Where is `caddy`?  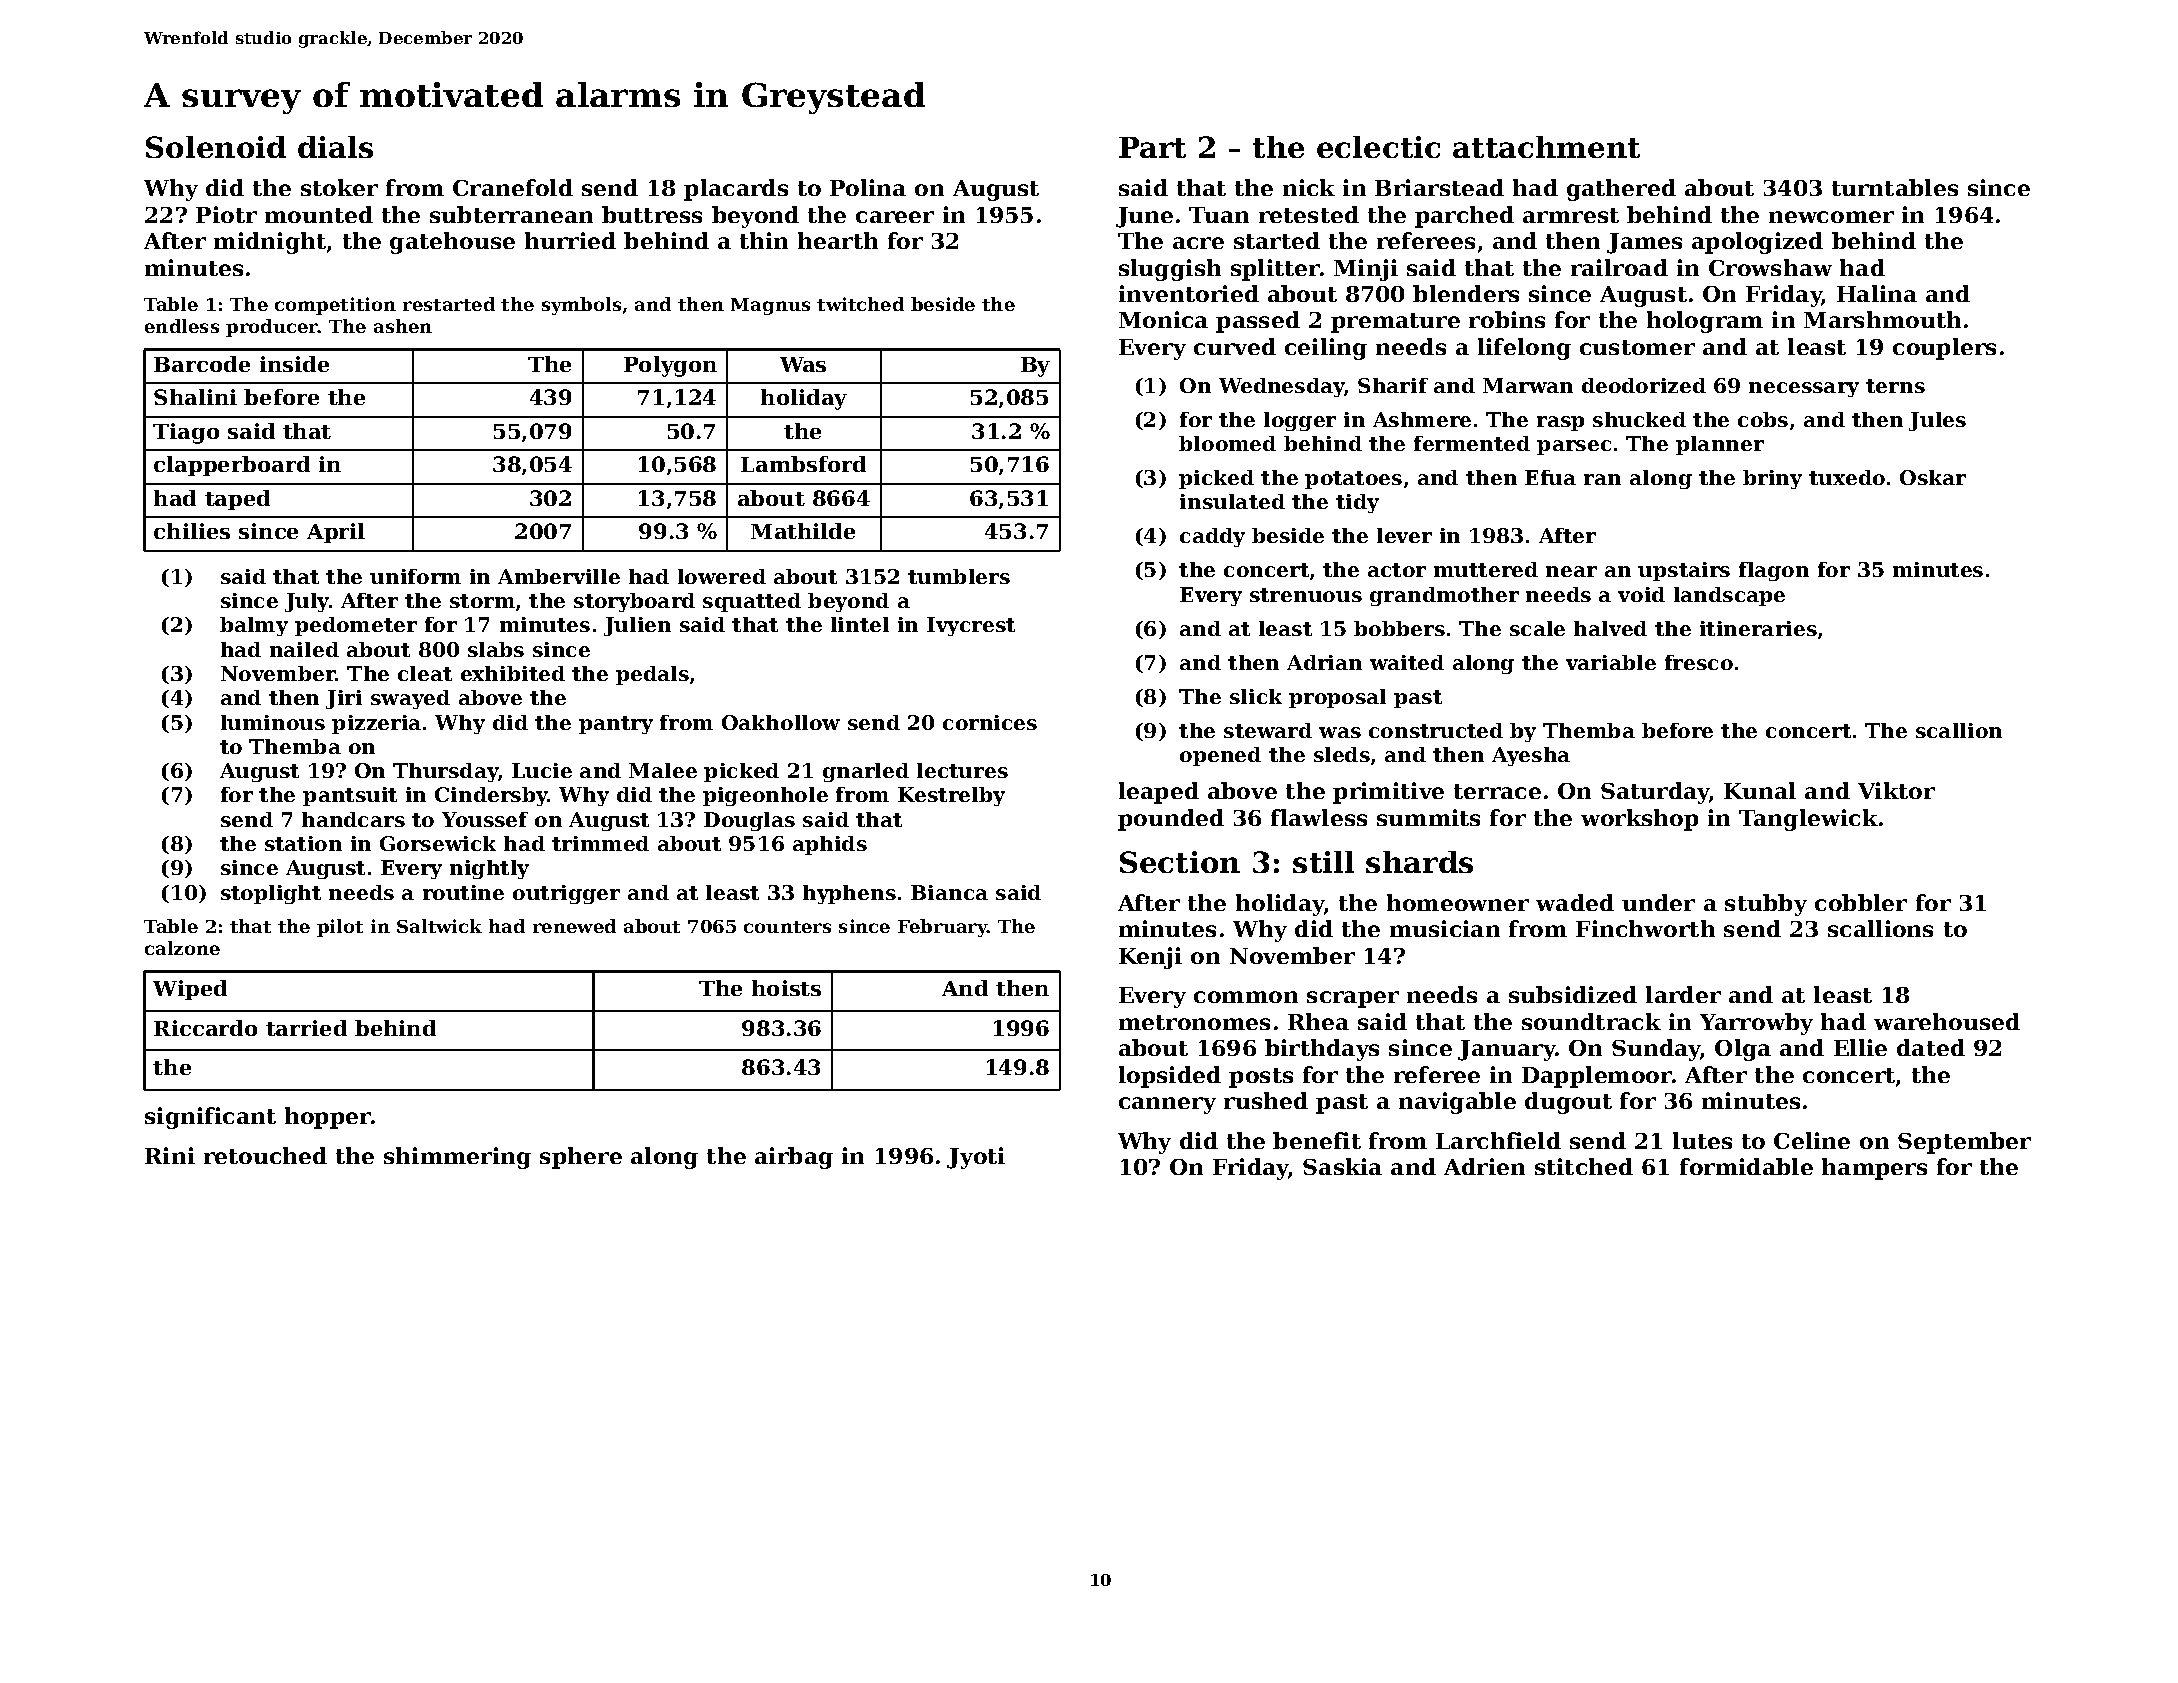
caddy is located at coordinates (1212, 537).
